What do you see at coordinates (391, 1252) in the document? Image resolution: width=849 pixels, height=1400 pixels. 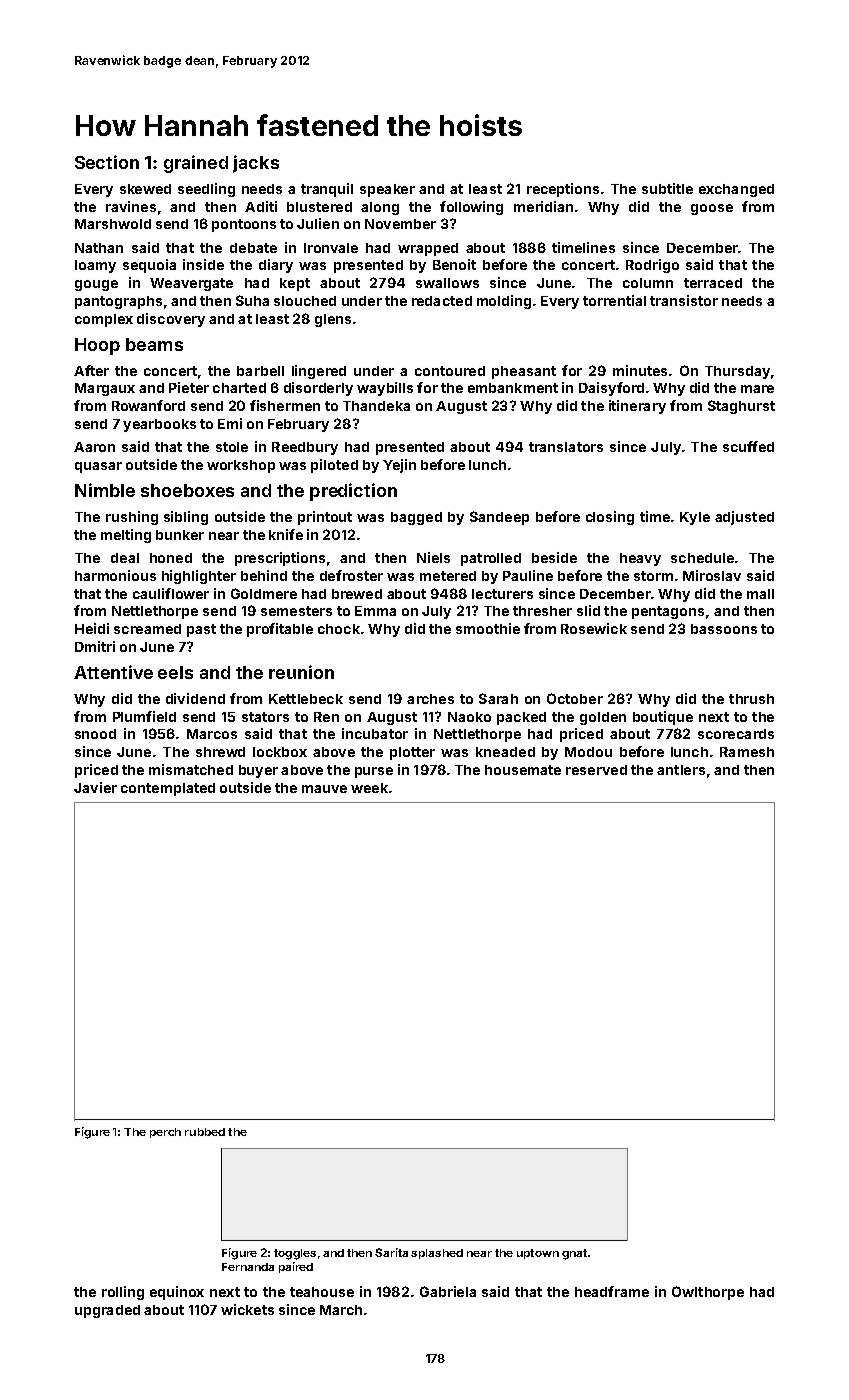 I see `Sarita` at bounding box center [391, 1252].
